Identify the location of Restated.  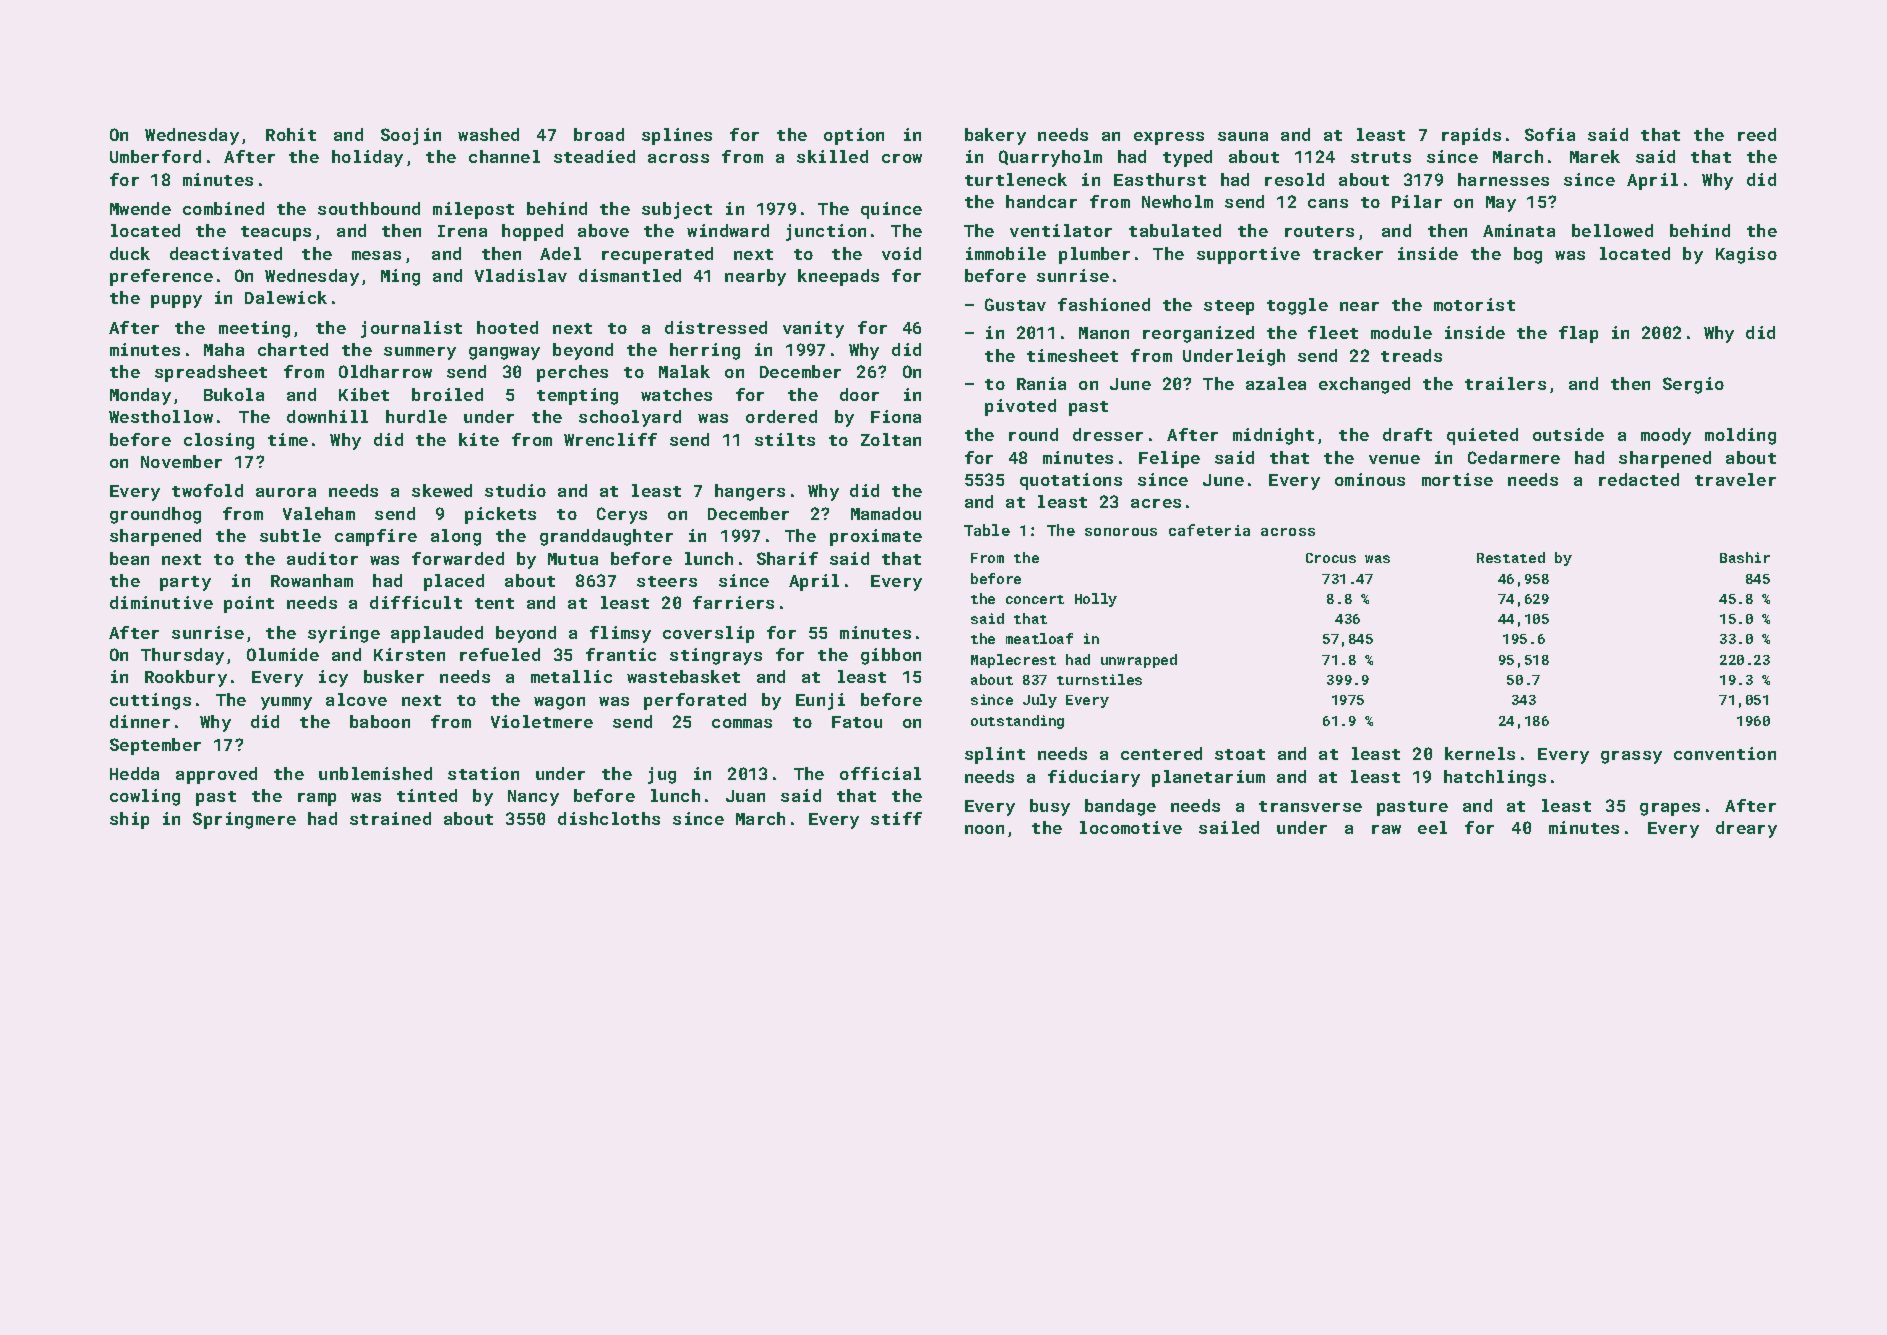
(1511, 557).
